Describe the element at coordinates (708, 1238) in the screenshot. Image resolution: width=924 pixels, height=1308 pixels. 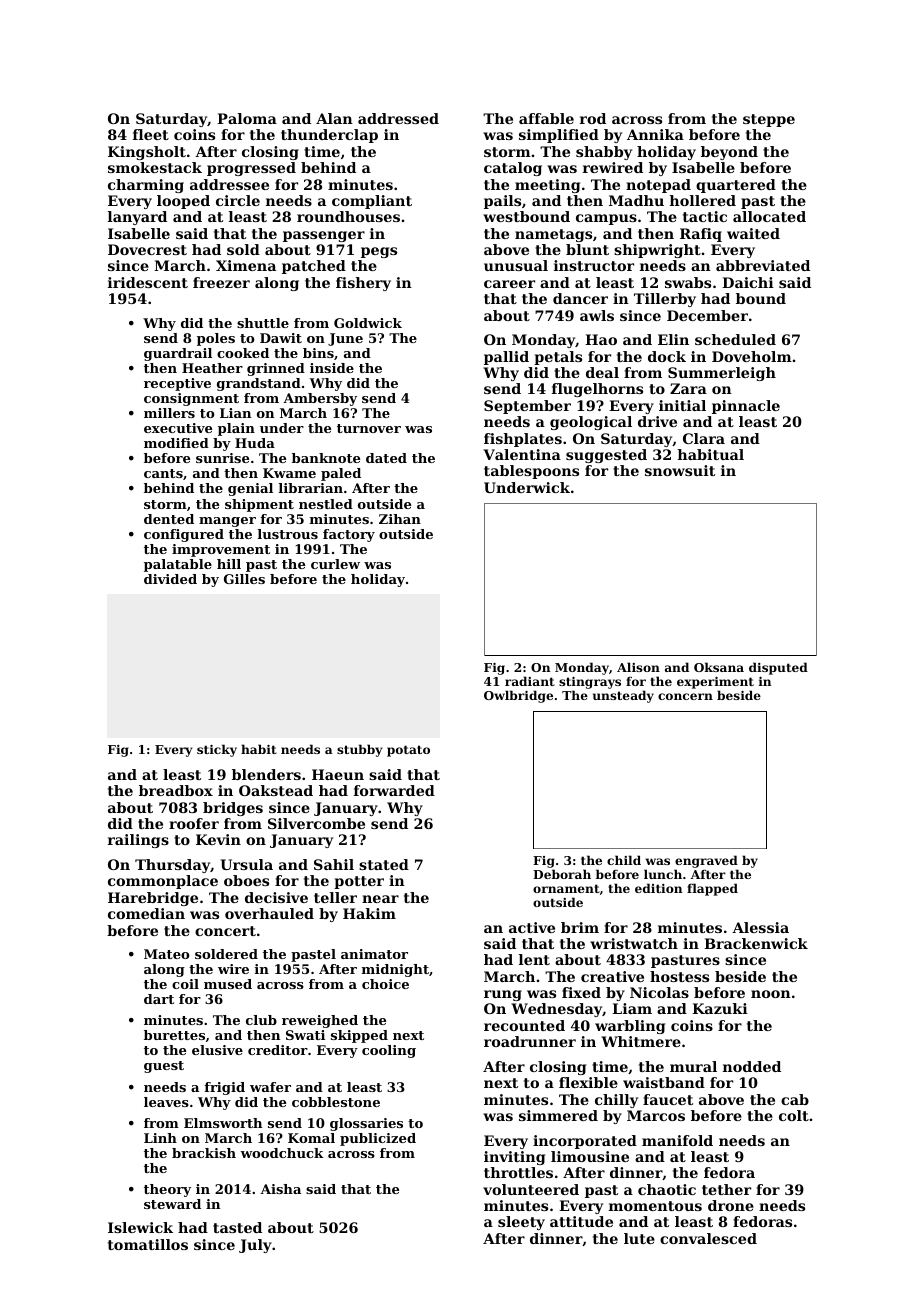
I see `convalesced` at that location.
